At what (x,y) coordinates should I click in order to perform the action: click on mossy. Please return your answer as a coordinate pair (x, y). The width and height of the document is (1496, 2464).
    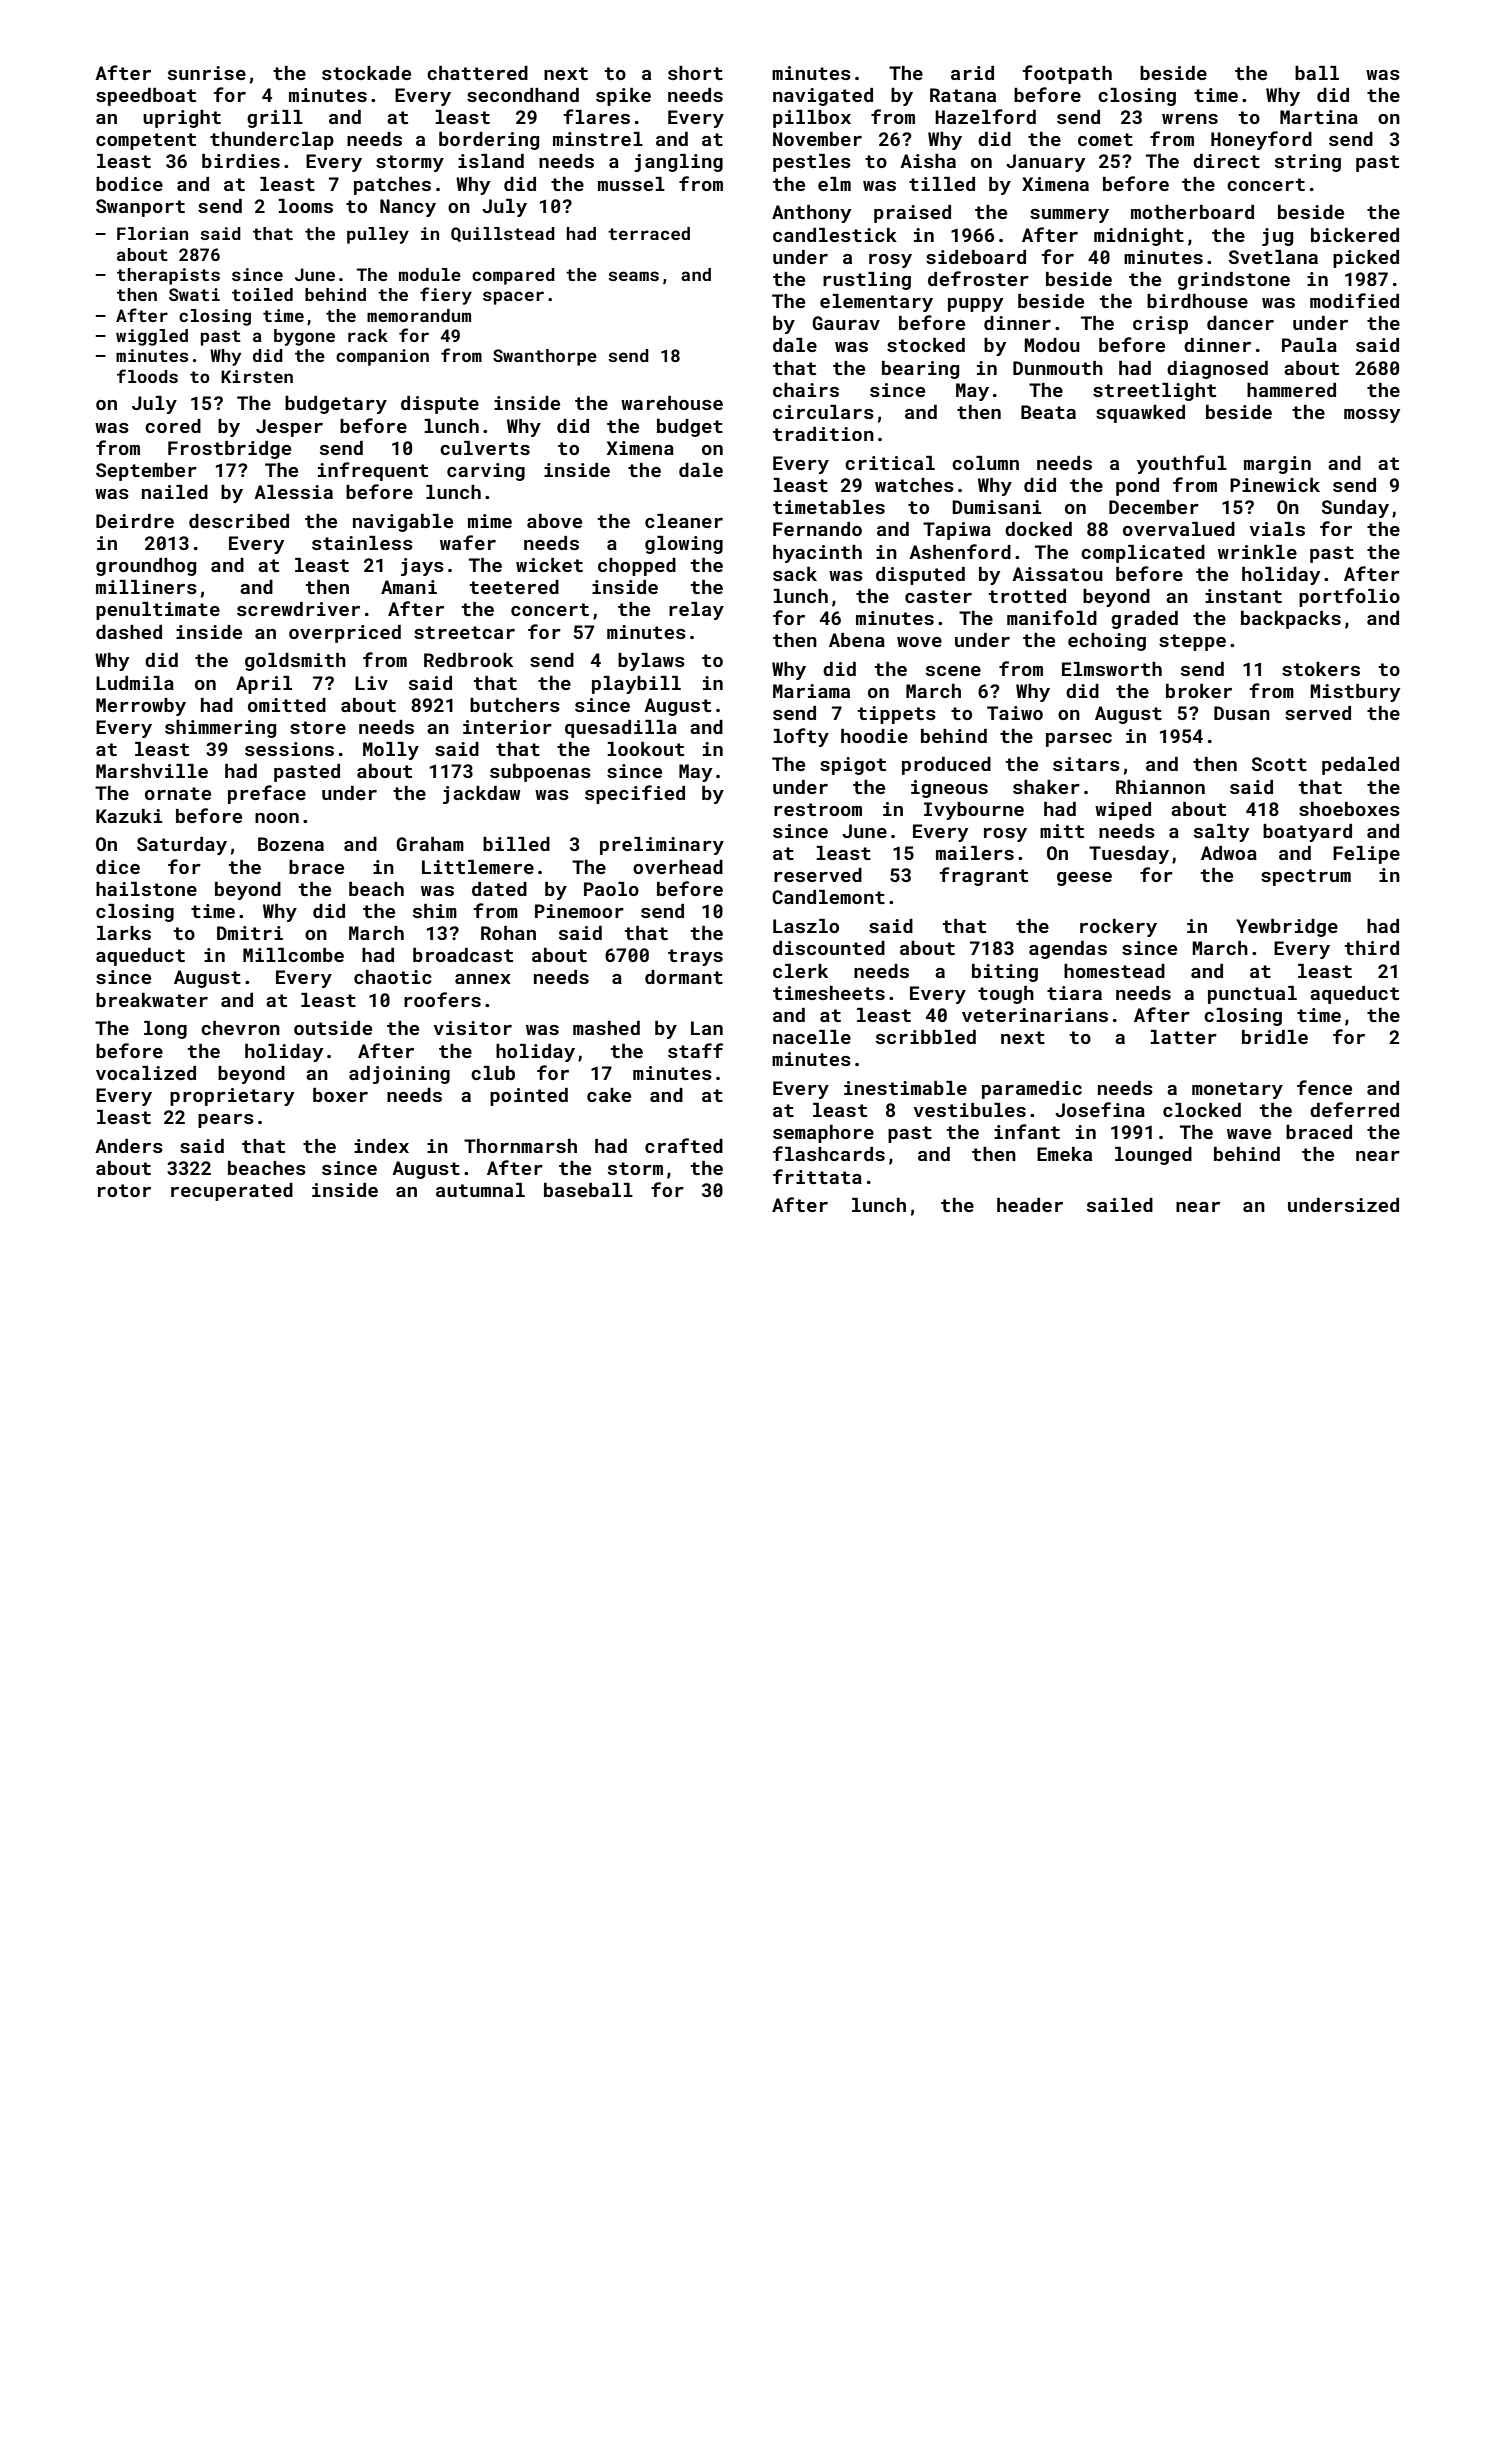
    Looking at the image, I should click on (1372, 416).
